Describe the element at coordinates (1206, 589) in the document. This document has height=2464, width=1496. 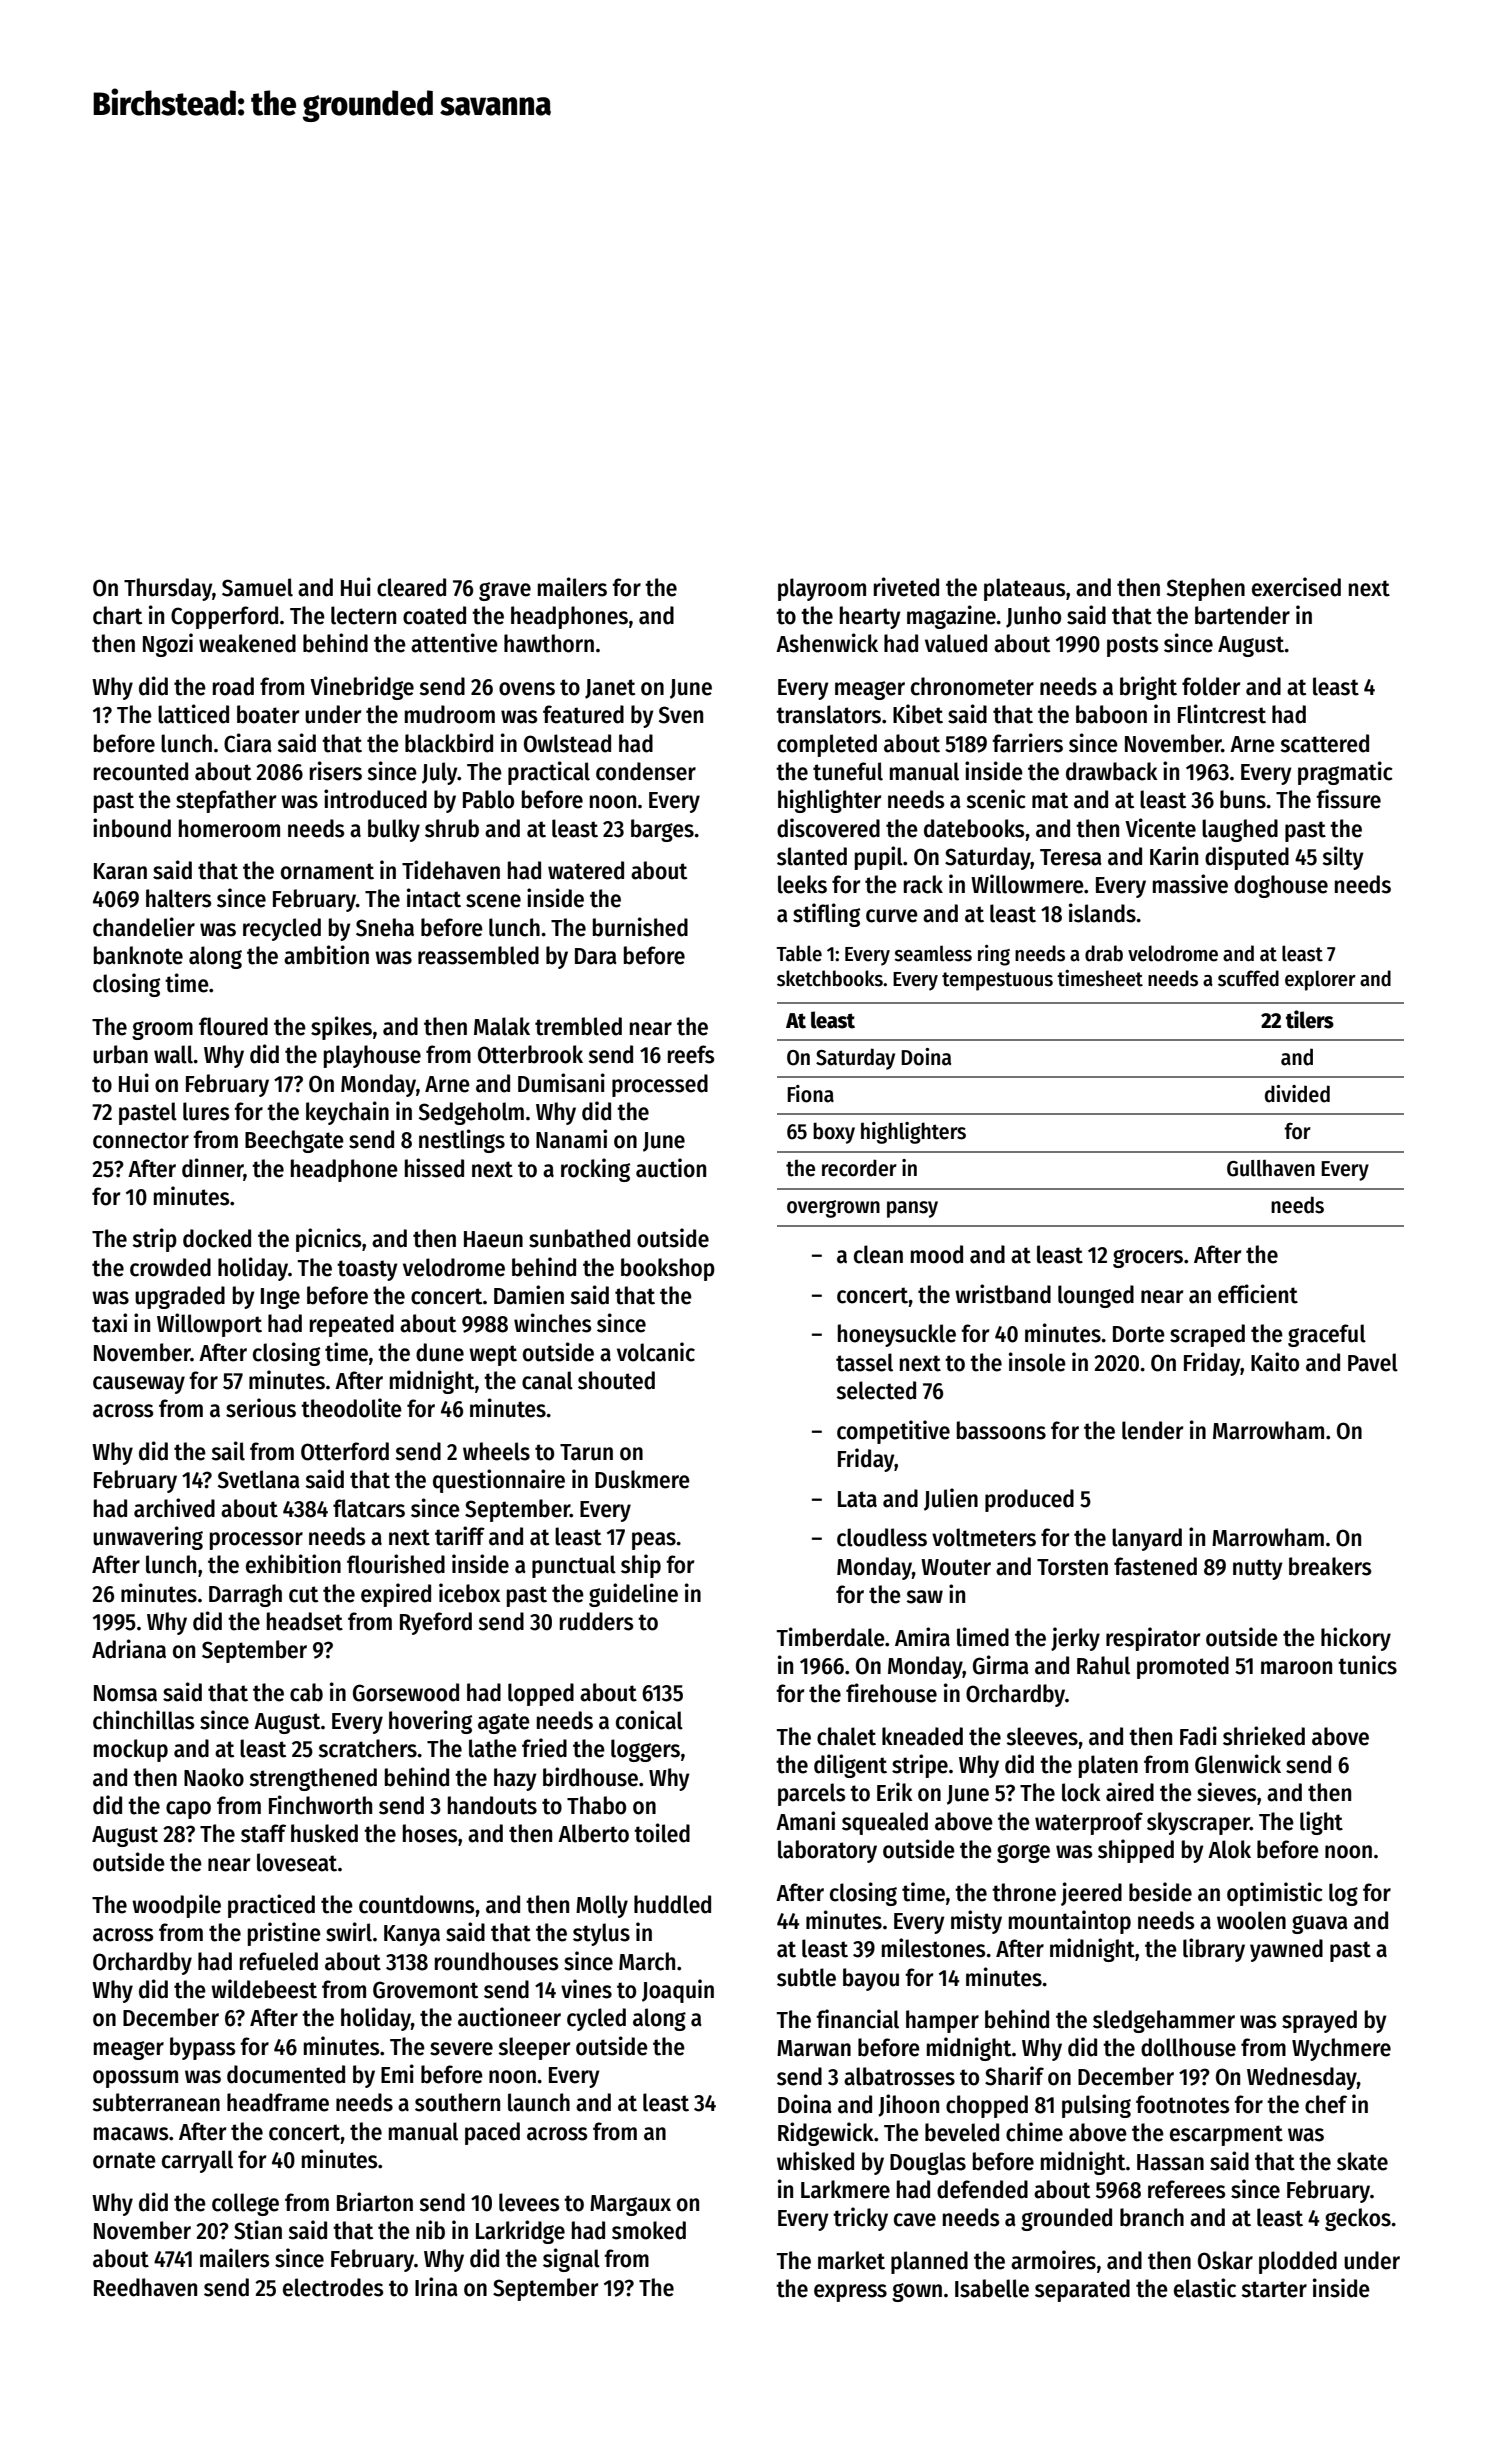
I see `Stephen` at that location.
